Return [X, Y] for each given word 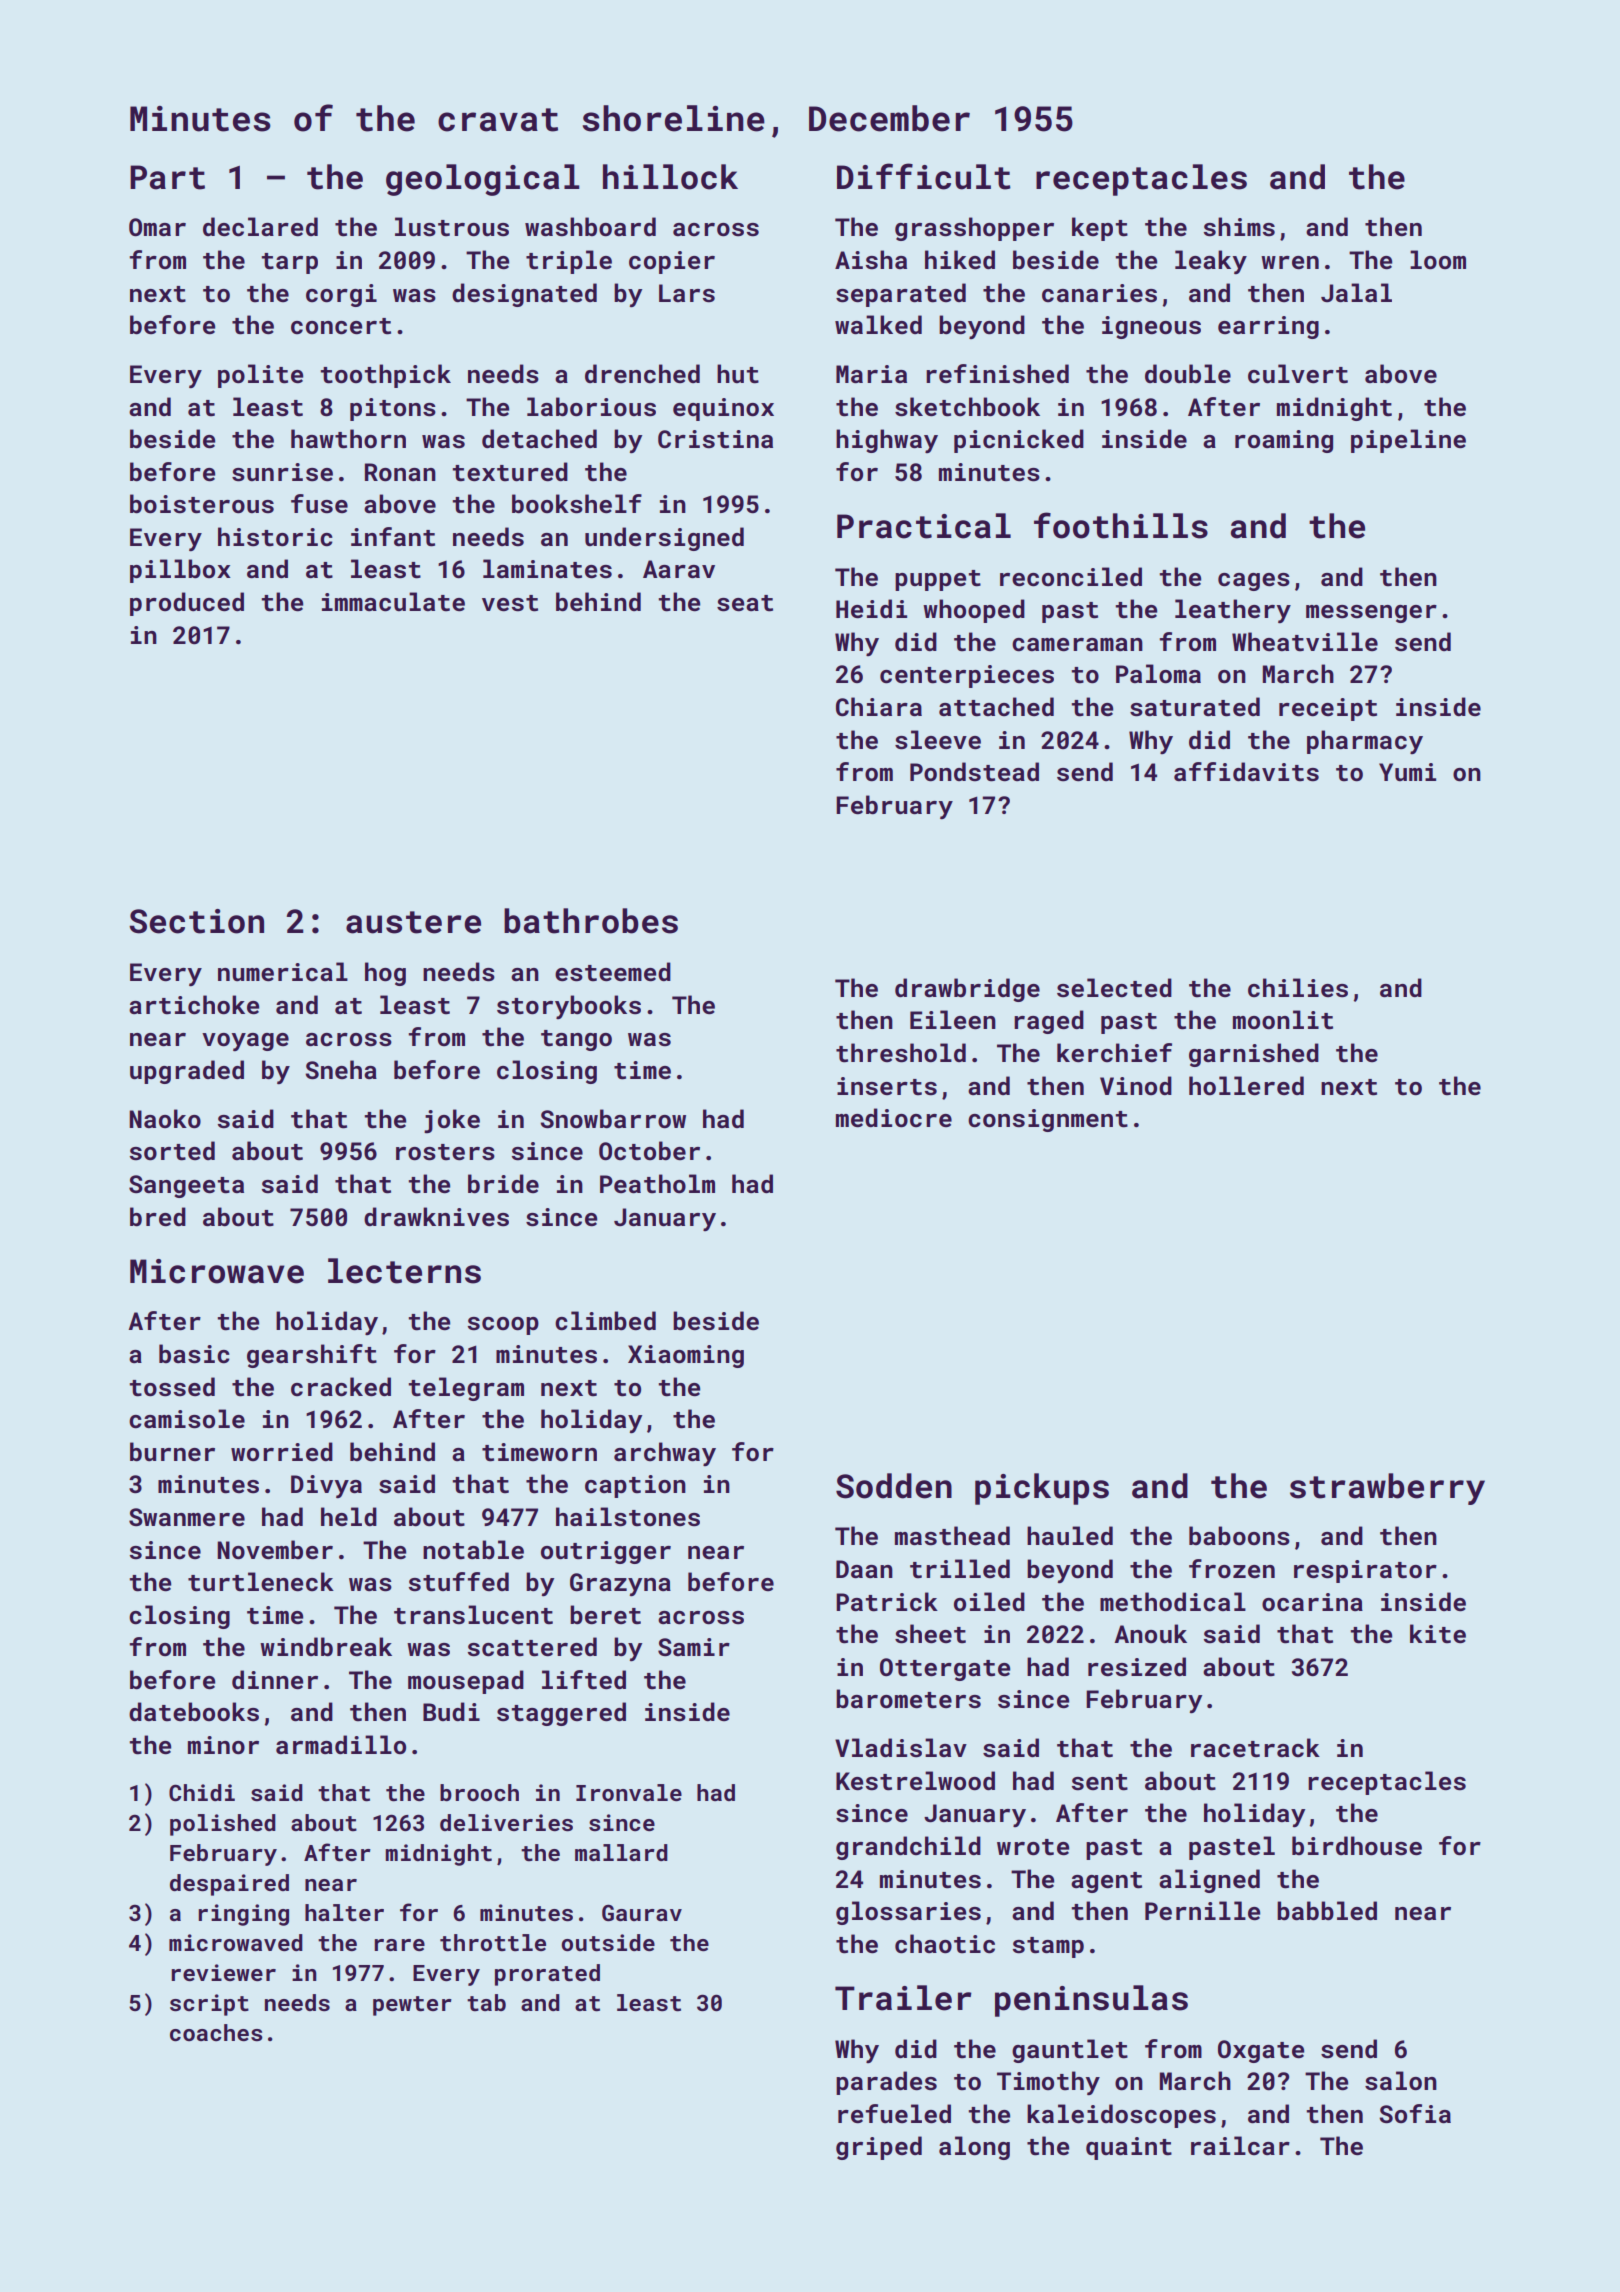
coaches [216, 2032]
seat [745, 603]
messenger [1371, 614]
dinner [275, 1679]
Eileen [953, 1019]
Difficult [924, 176]
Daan [864, 1569]
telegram [466, 1389]
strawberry [1387, 1489]
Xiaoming [686, 1356]
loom [1438, 260]
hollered [1246, 1085]
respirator [1365, 1571]
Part [167, 177]
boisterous [202, 504]
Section [196, 921]
